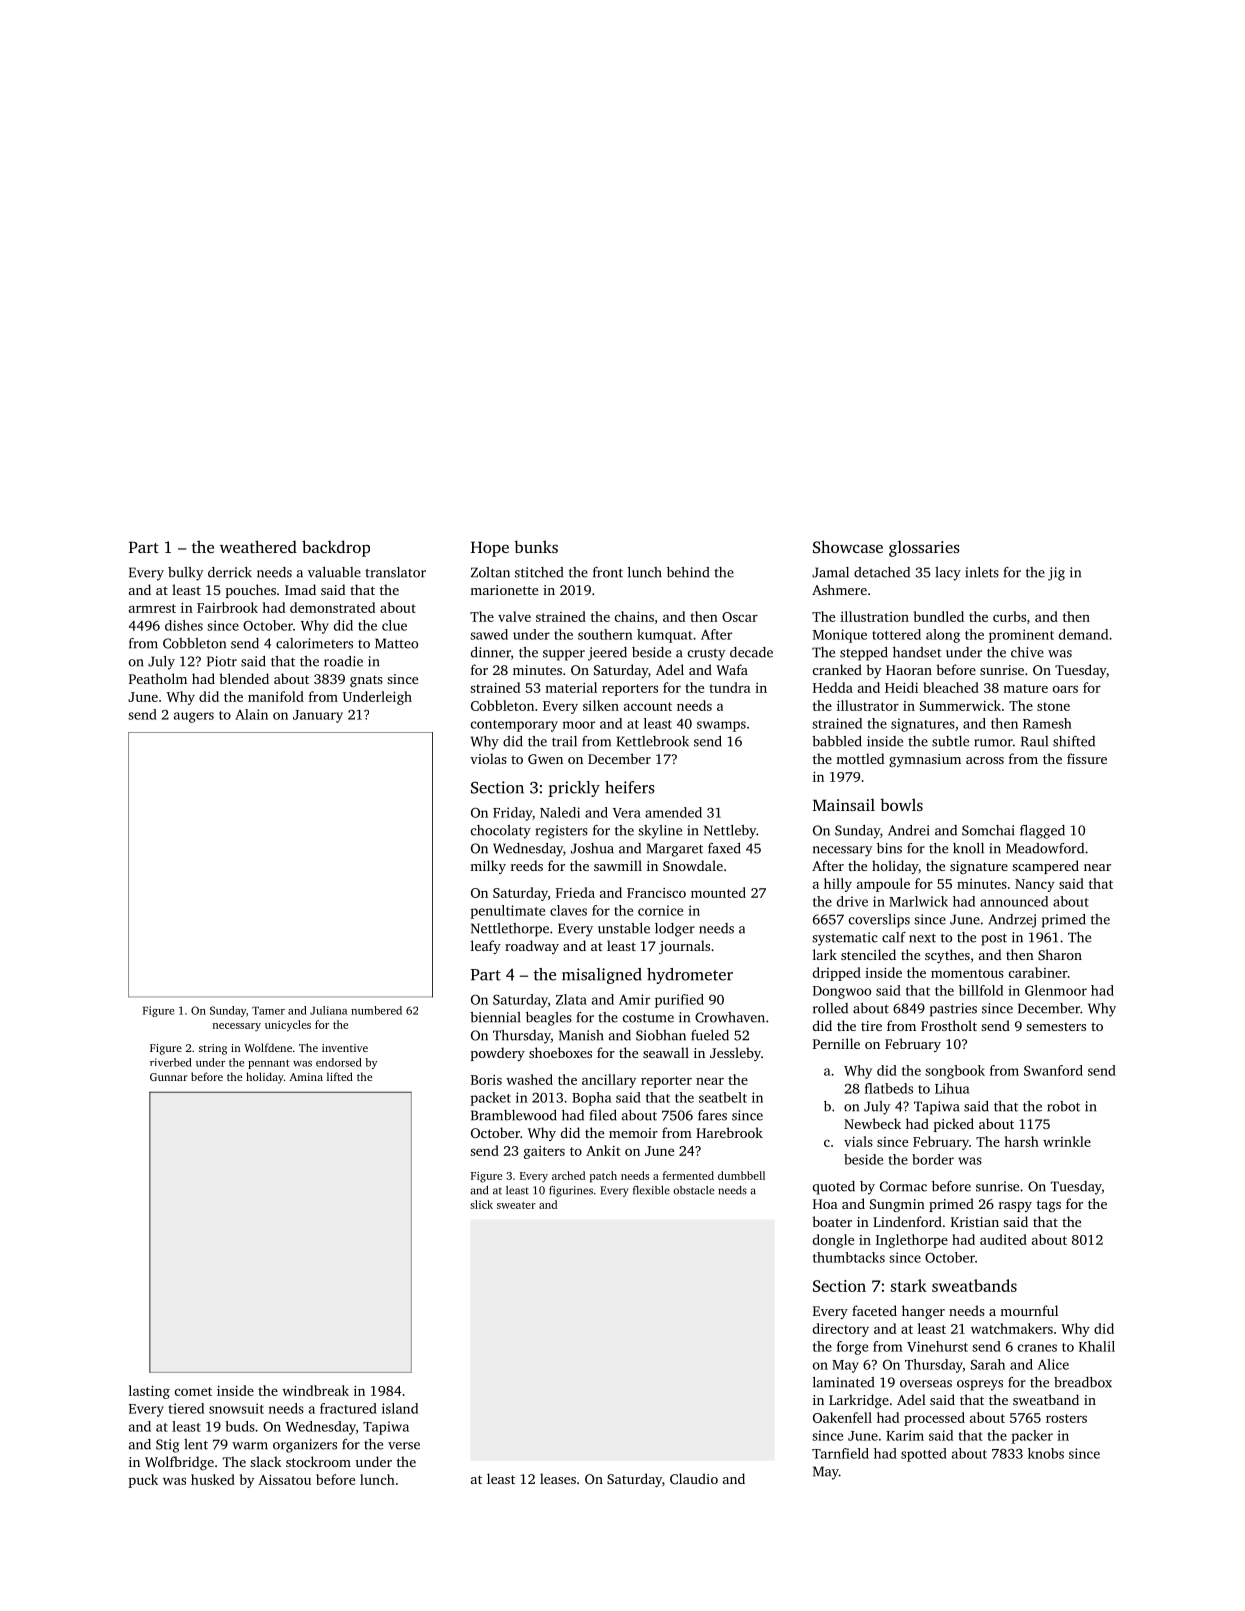 The height and width of the page is (1611, 1245). What do you see at coordinates (194, 717) in the page?
I see `augers` at bounding box center [194, 717].
